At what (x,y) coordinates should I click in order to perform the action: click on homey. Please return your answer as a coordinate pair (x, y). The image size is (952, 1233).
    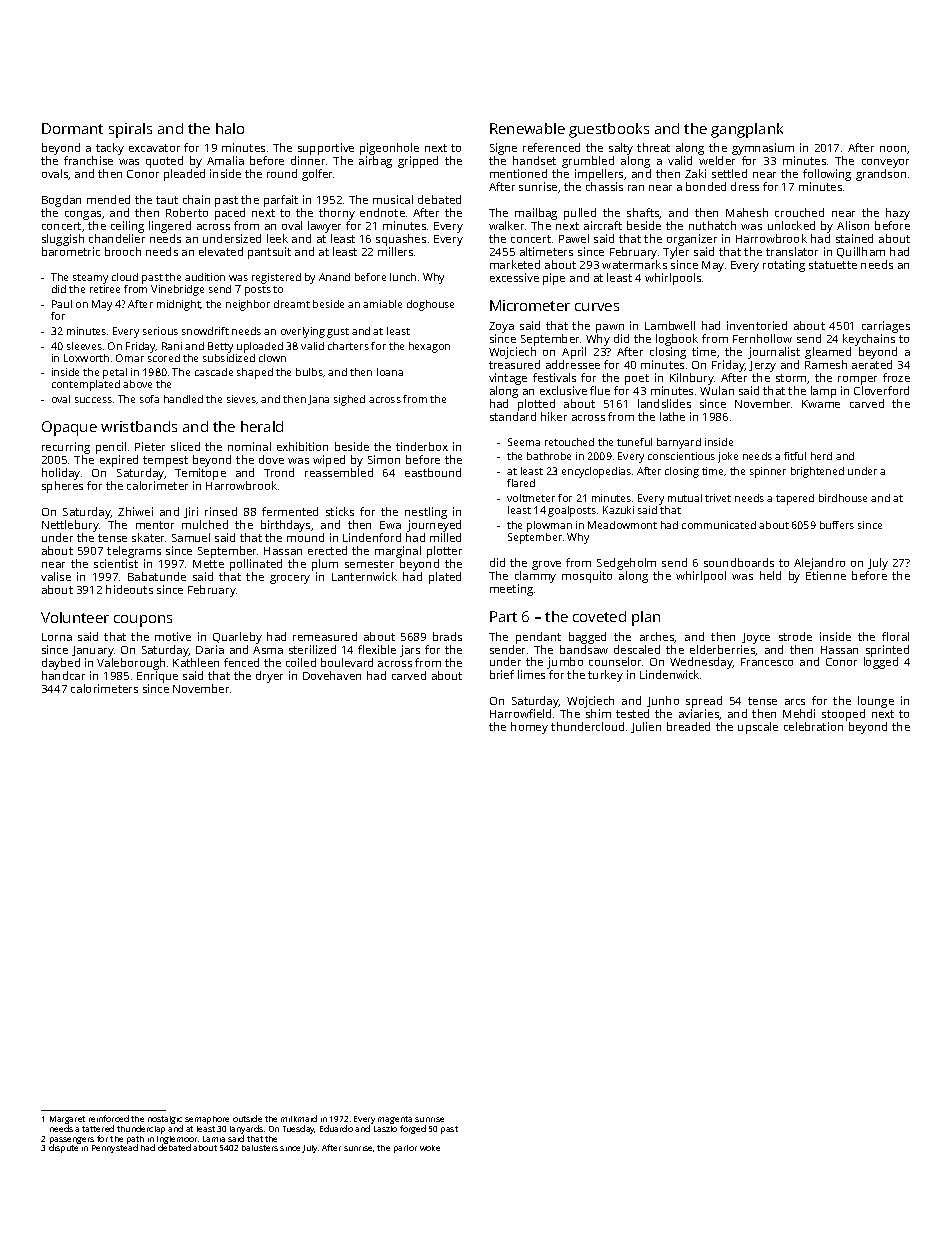
    Looking at the image, I should click on (529, 728).
